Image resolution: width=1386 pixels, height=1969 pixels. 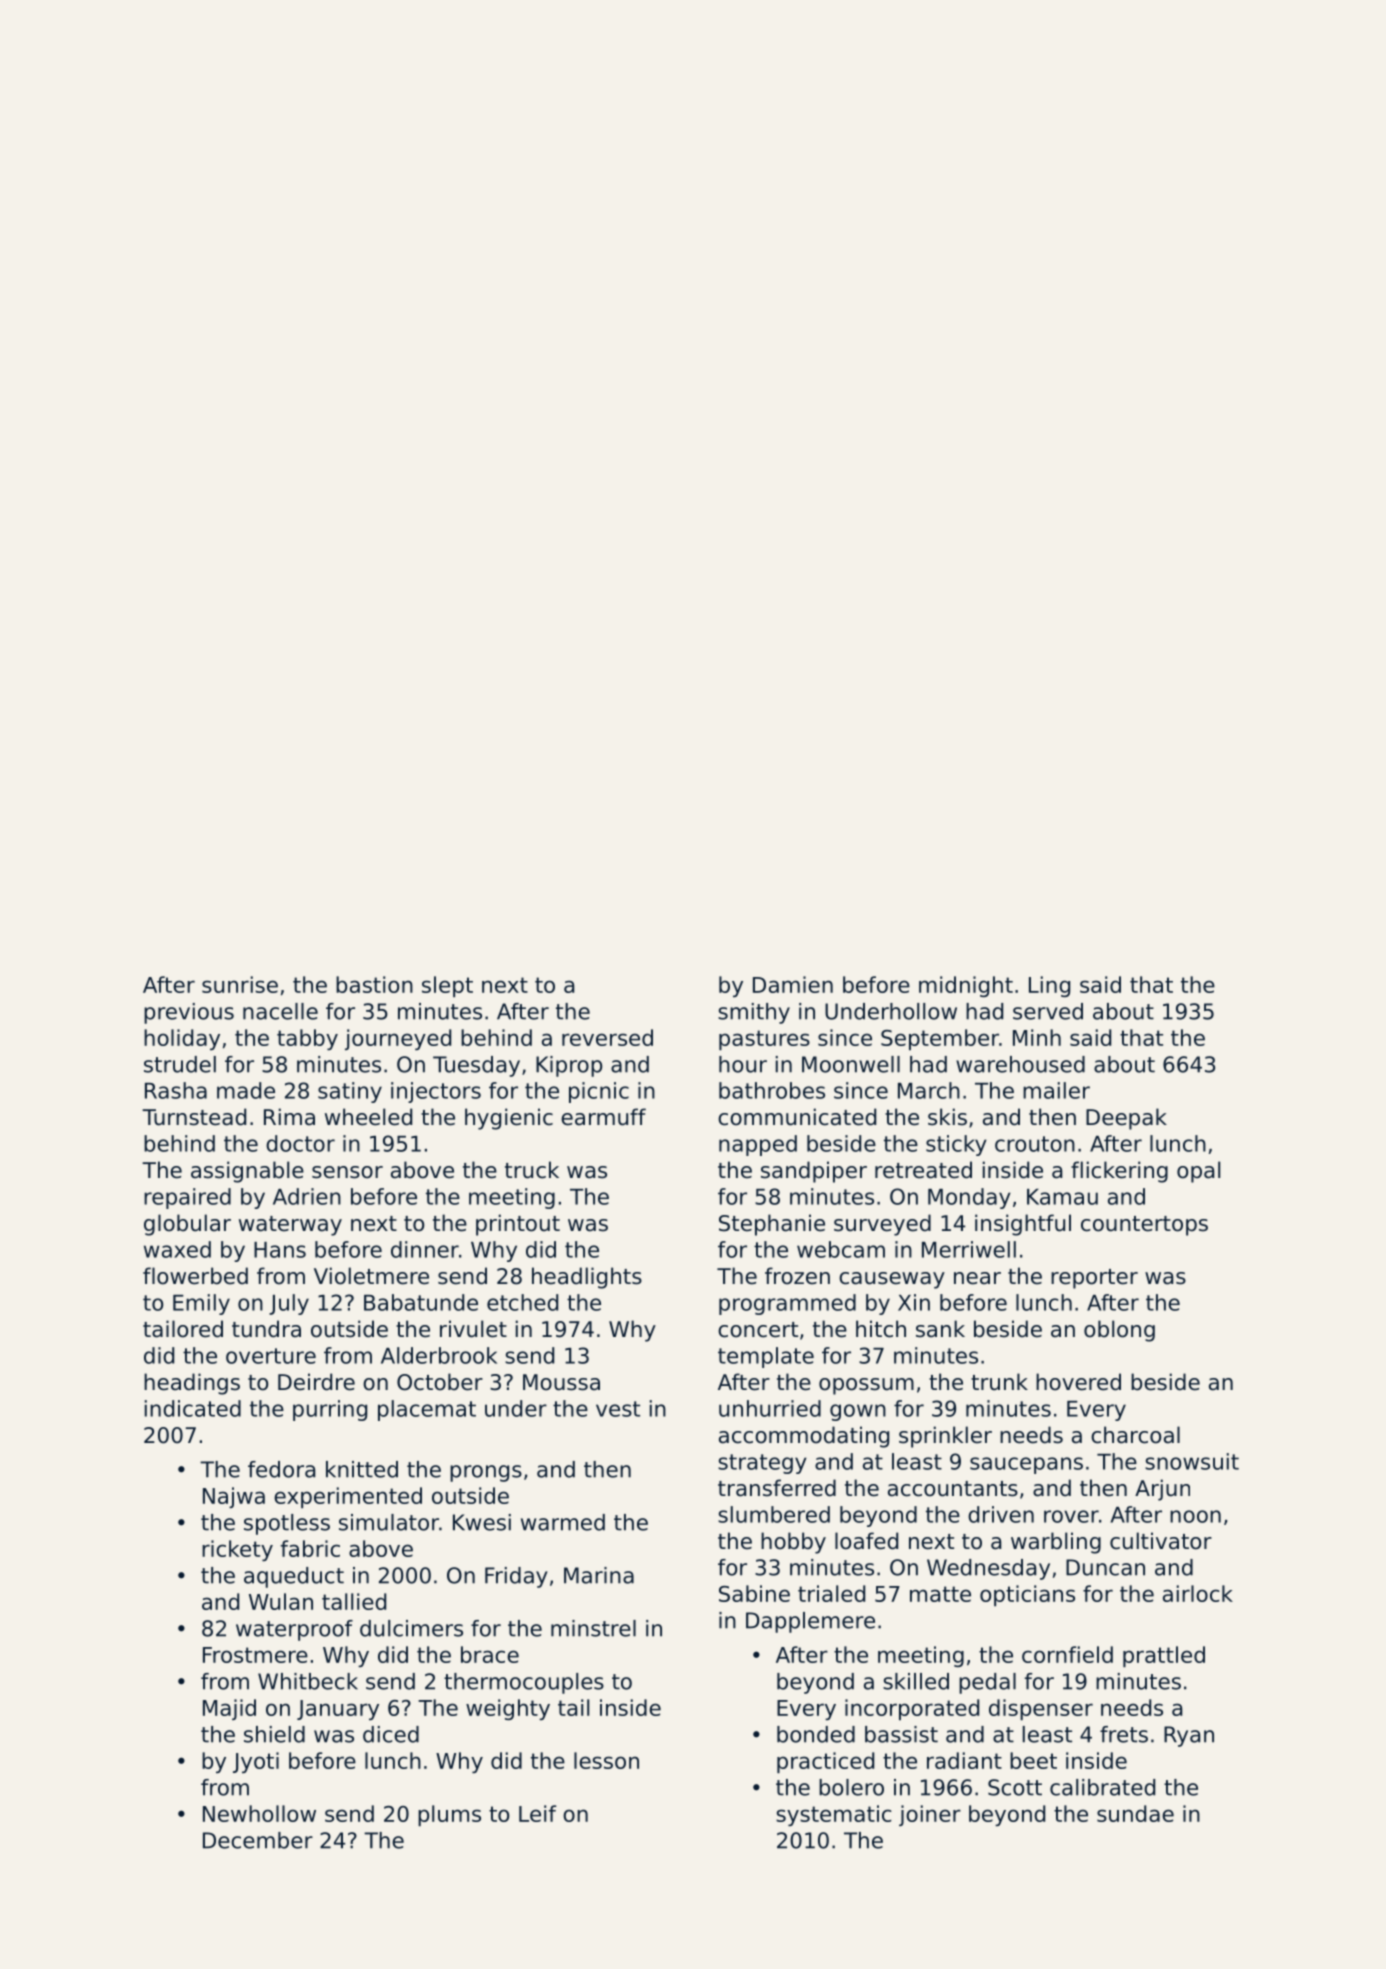 What do you see at coordinates (316, 1382) in the screenshot?
I see `Deirdre` at bounding box center [316, 1382].
